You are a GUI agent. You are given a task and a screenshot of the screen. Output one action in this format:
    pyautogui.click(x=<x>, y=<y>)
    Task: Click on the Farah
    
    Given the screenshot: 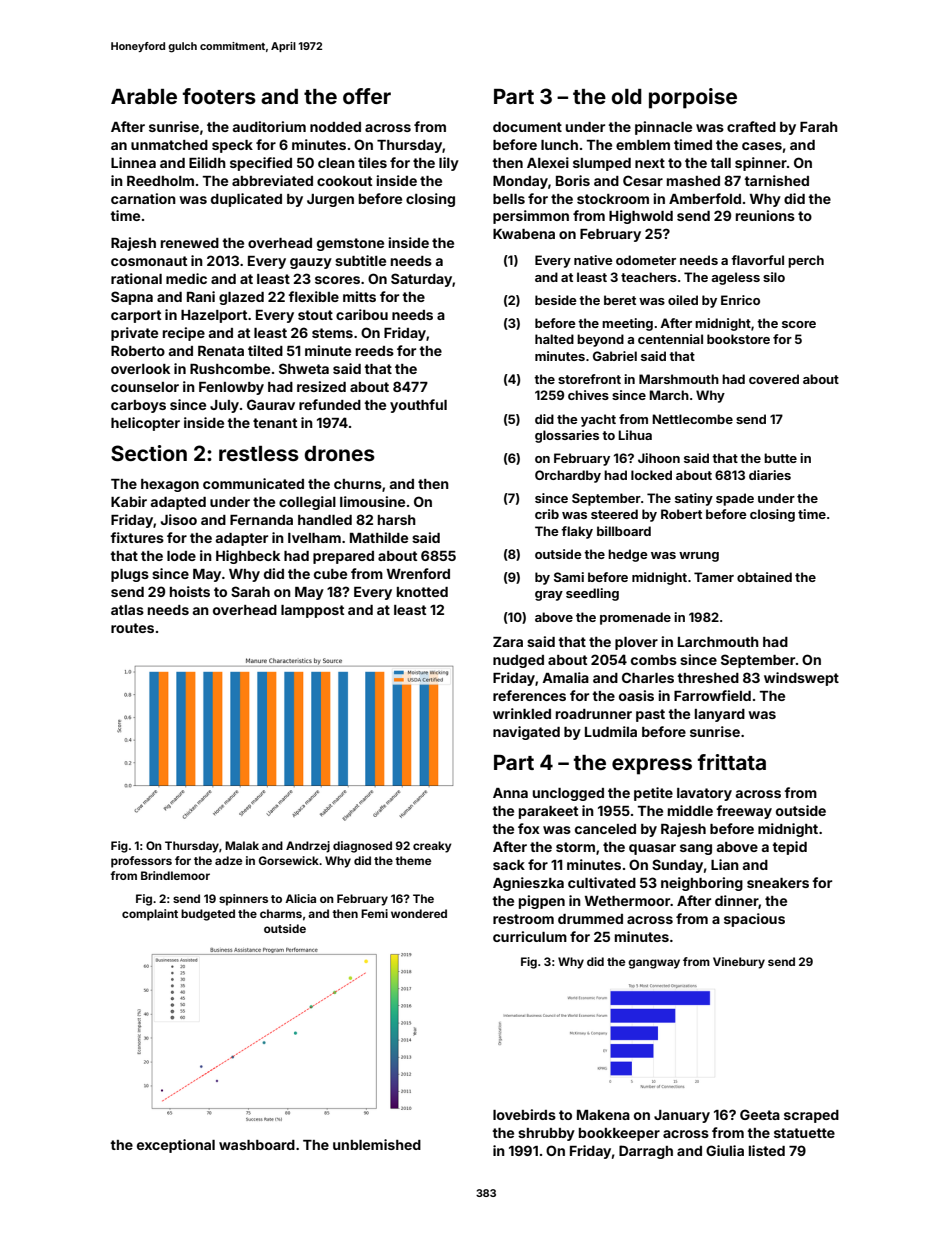 What is the action you would take?
    pyautogui.click(x=819, y=127)
